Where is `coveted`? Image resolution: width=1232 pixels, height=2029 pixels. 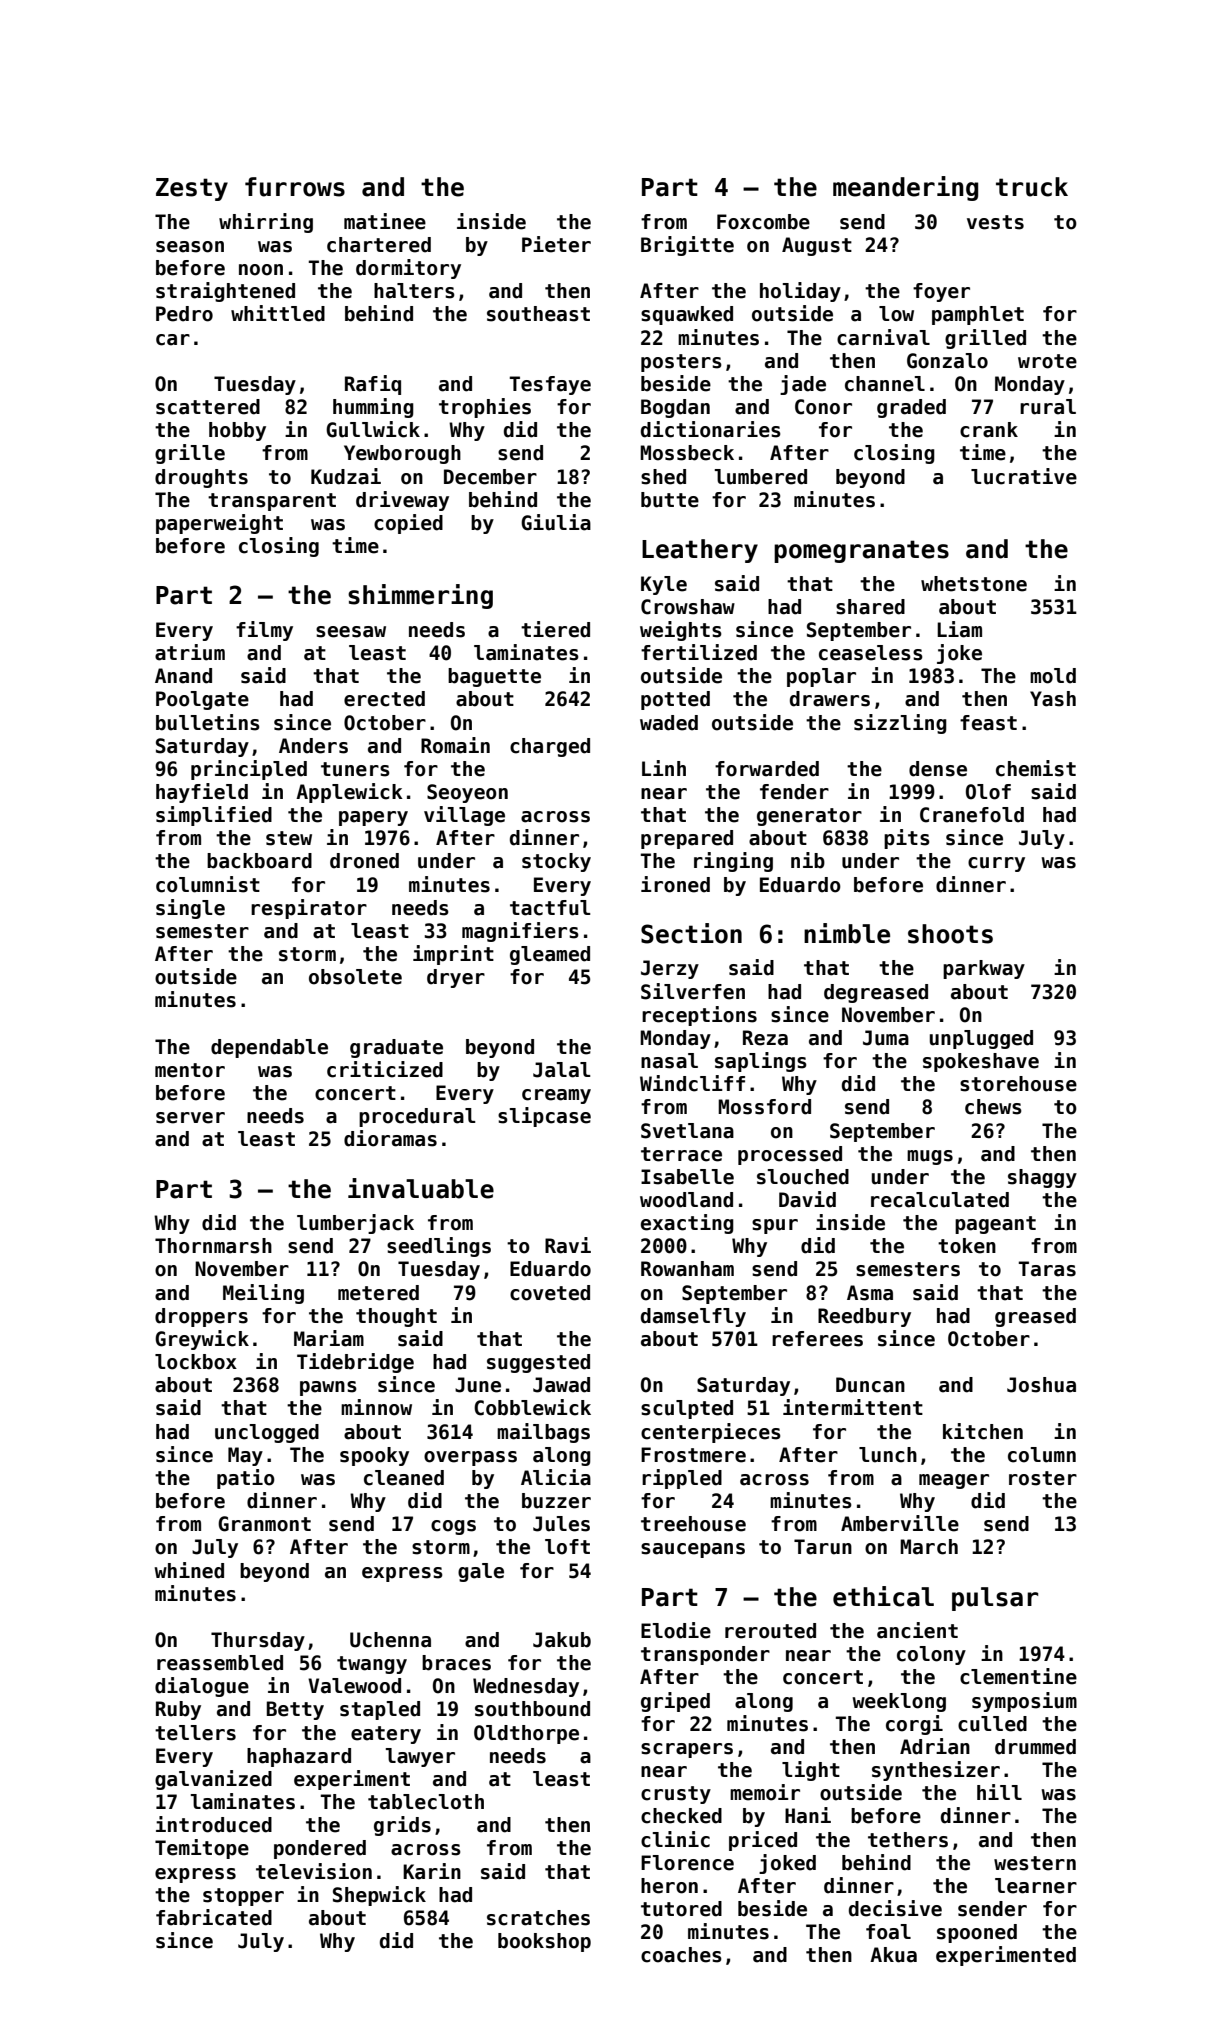 coveted is located at coordinates (550, 1293).
